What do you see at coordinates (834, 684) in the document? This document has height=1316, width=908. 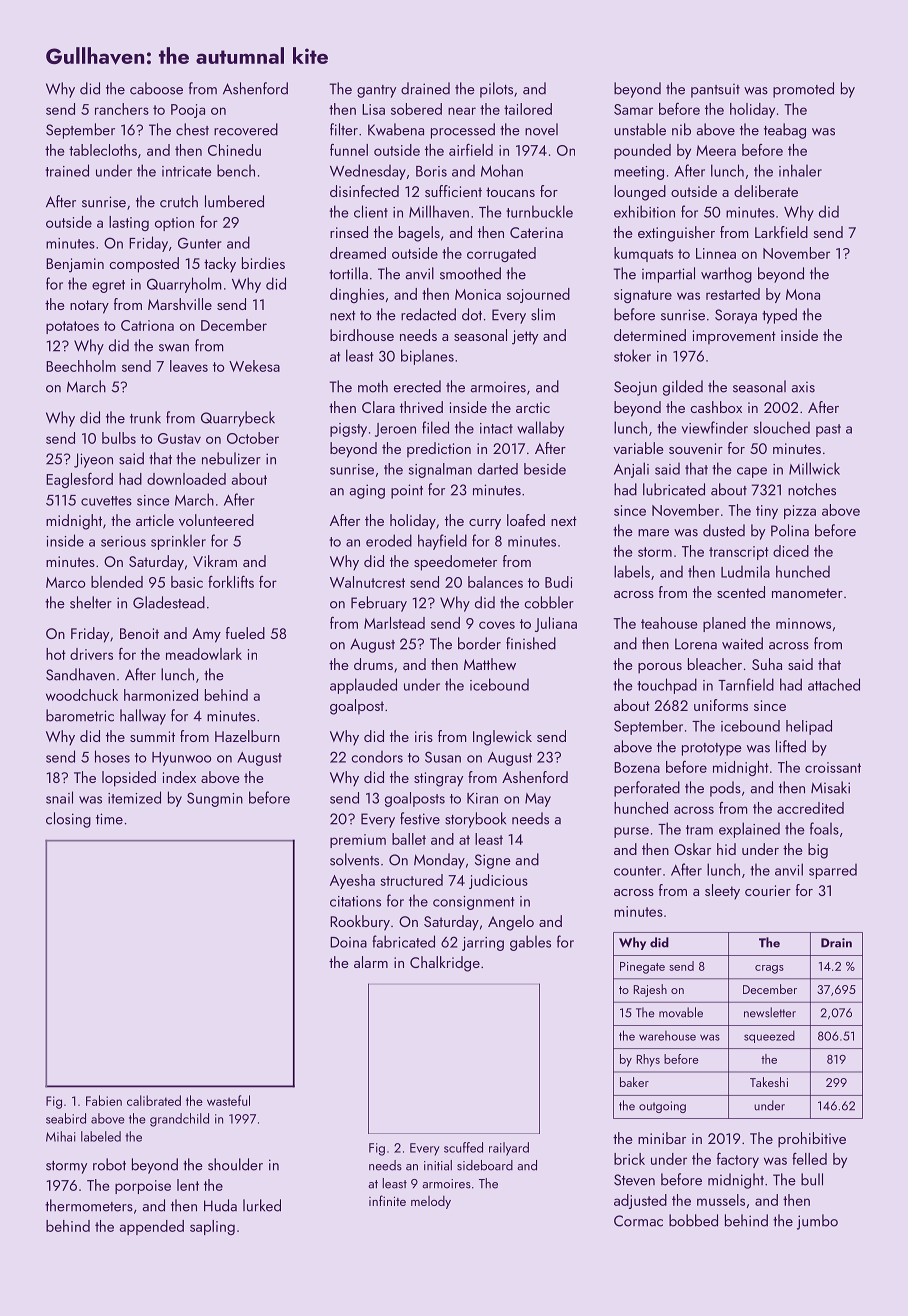 I see `attached` at bounding box center [834, 684].
